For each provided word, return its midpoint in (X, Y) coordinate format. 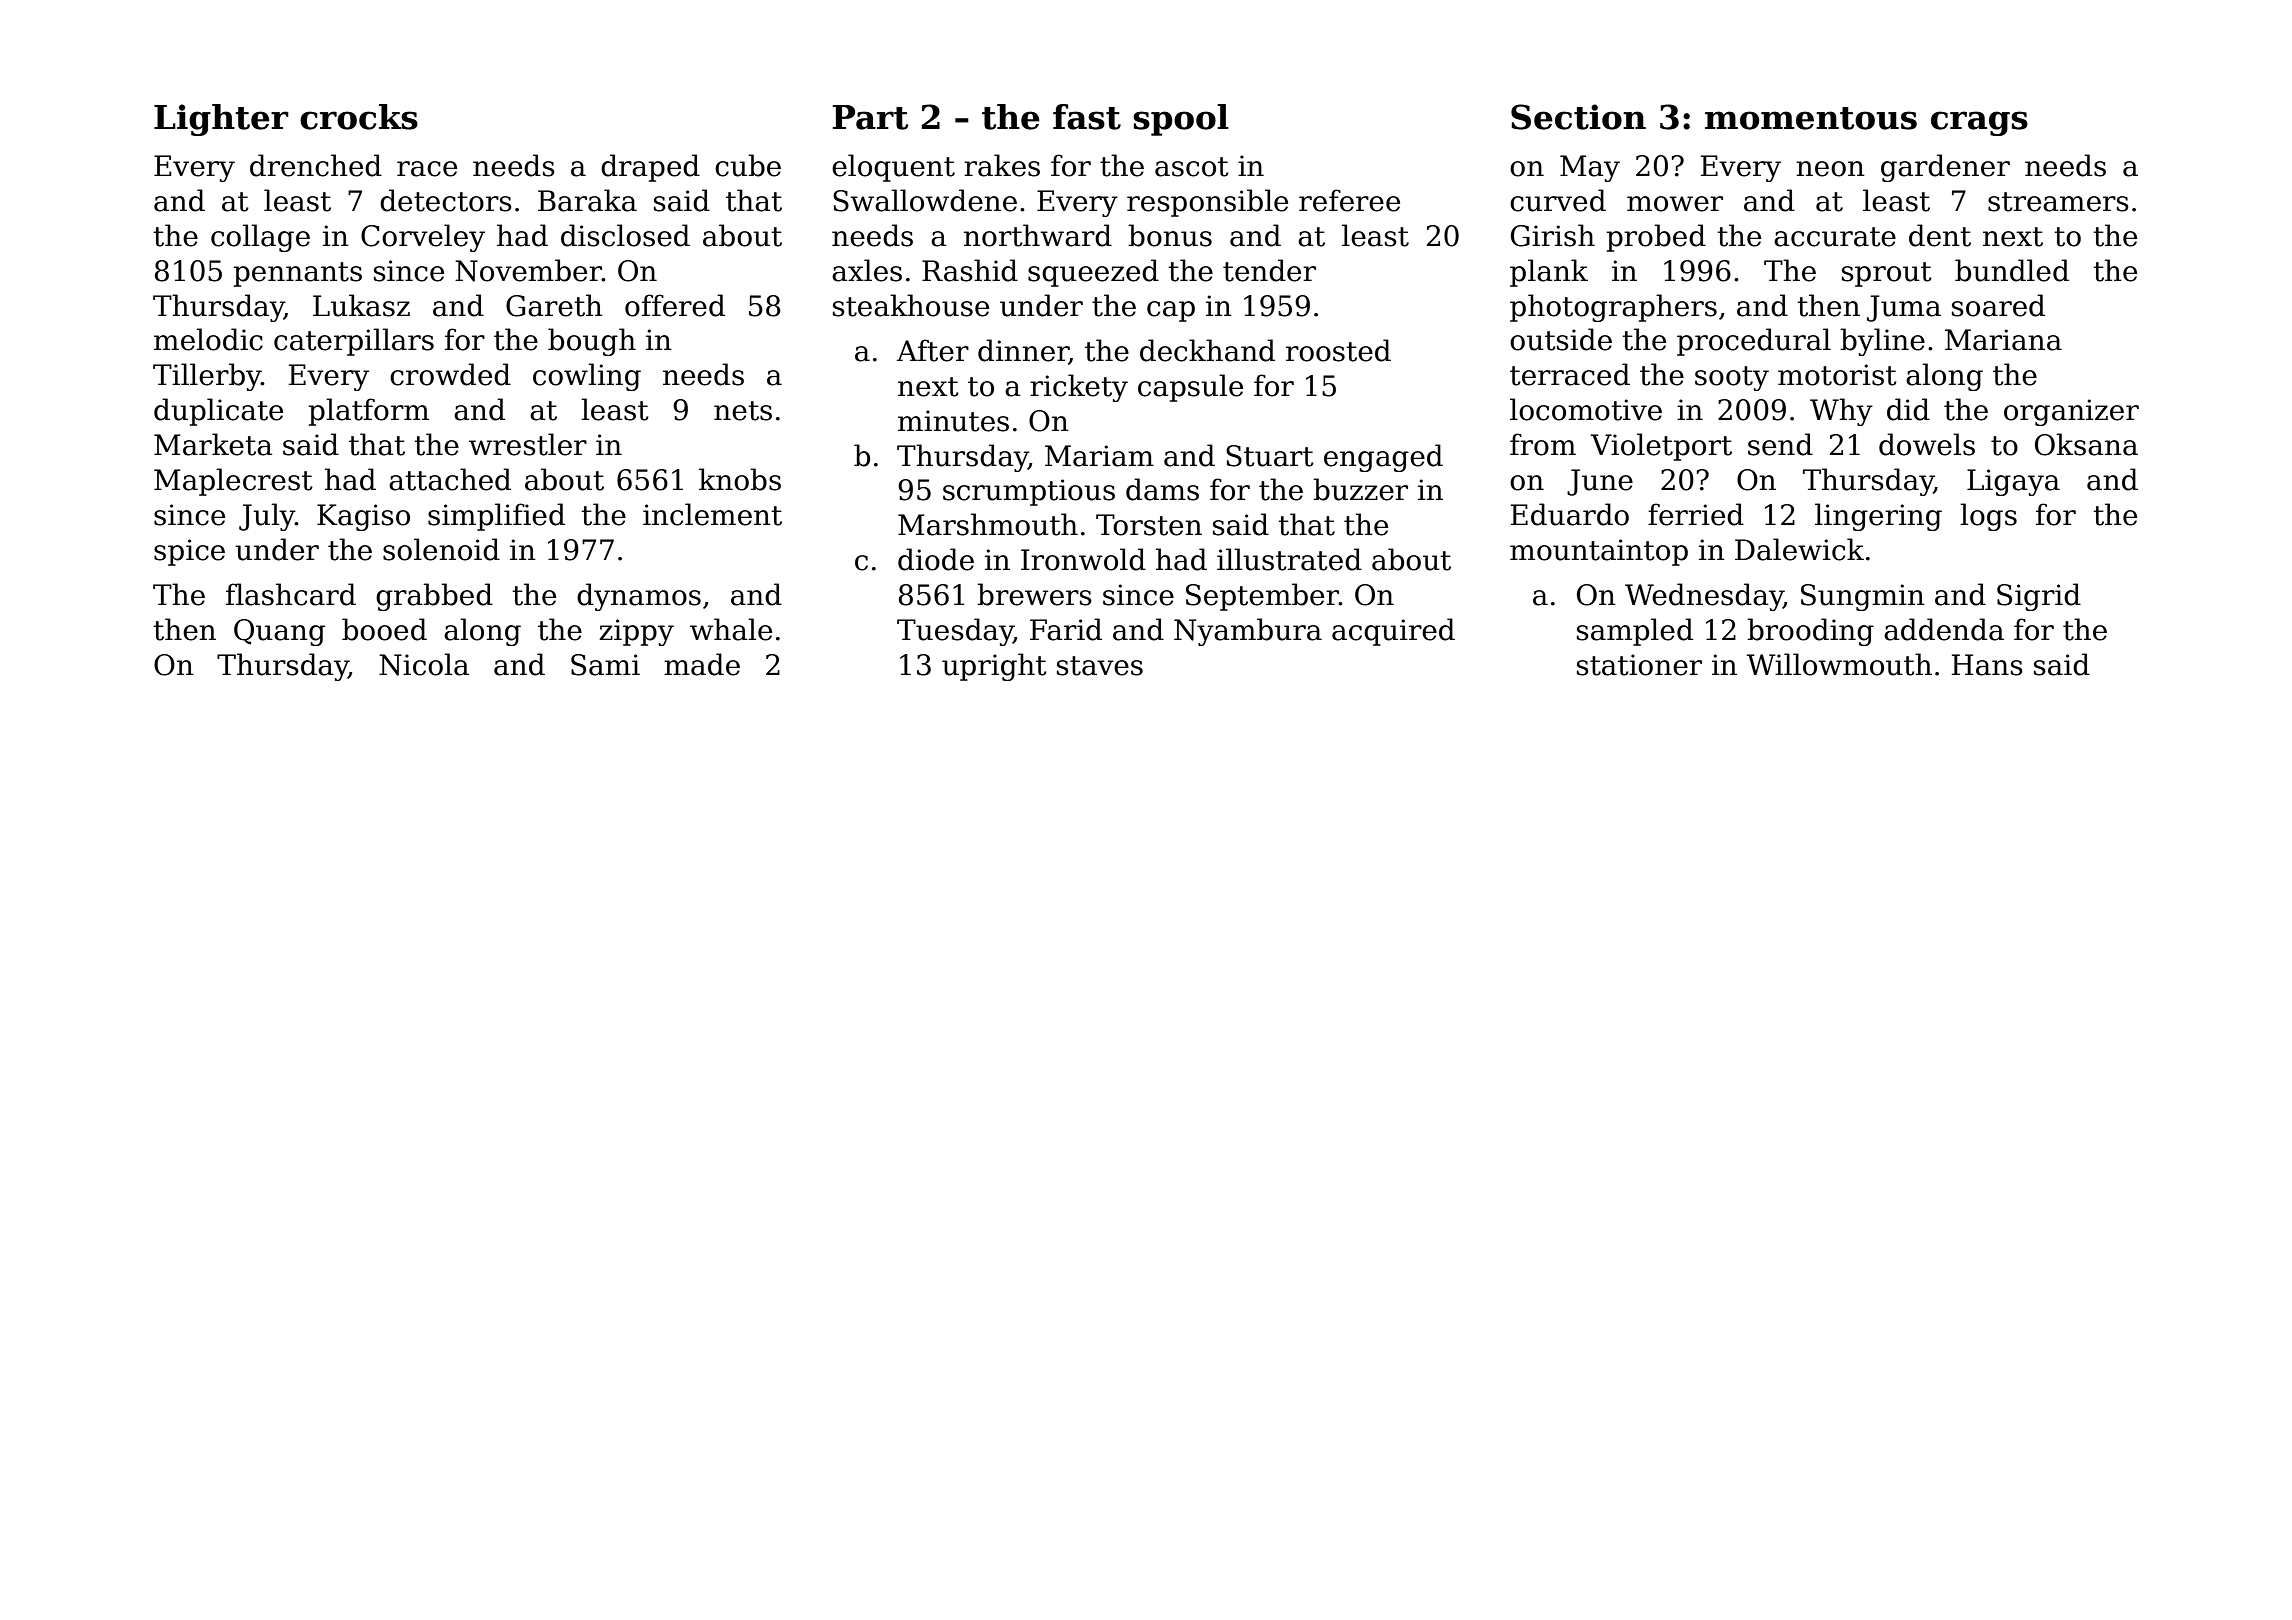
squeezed (1093, 273)
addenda (1944, 629)
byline (1882, 342)
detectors (446, 200)
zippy (636, 632)
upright (994, 667)
